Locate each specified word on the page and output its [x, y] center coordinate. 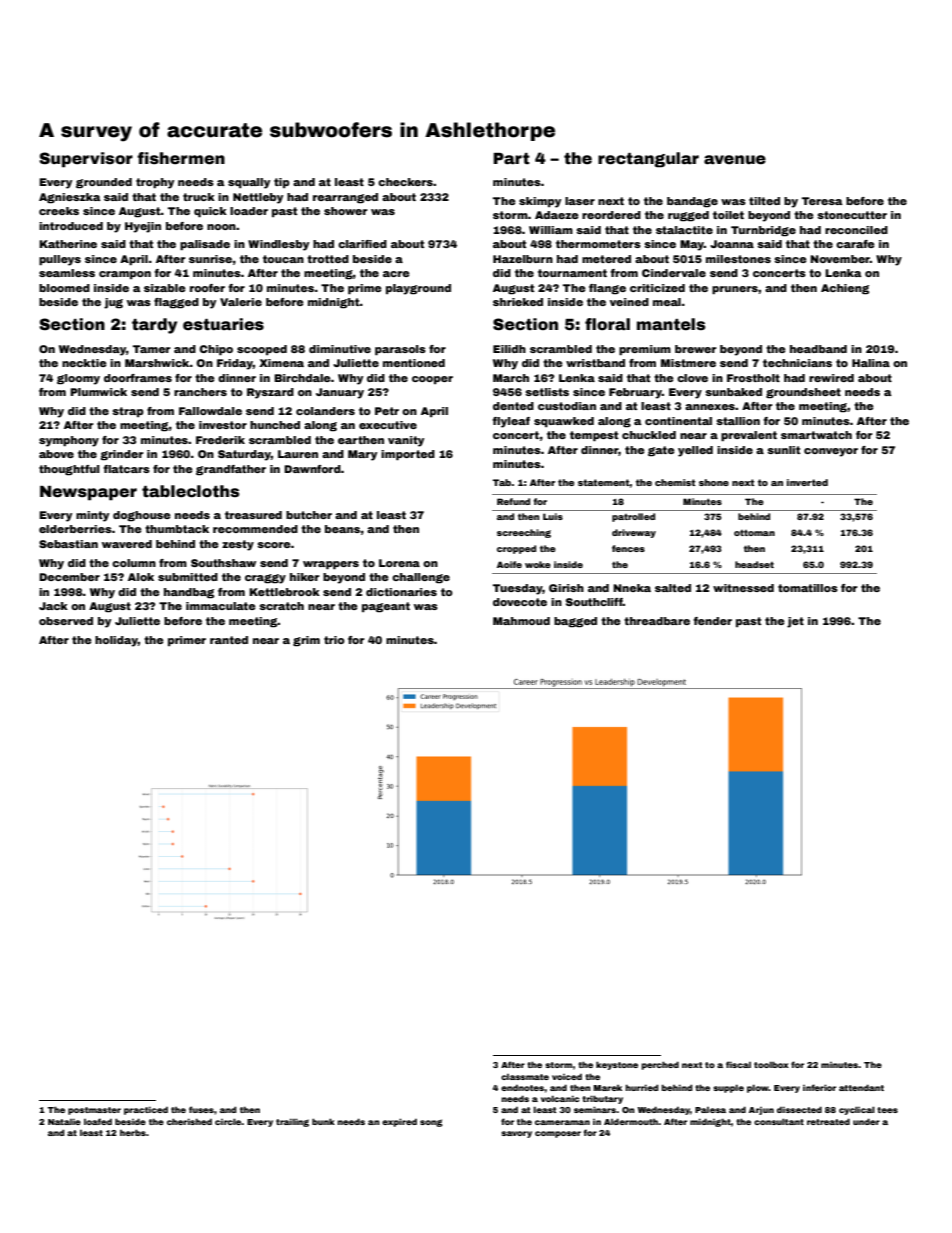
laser [580, 201]
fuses [201, 1109]
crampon [125, 275]
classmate [525, 1077]
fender [712, 621]
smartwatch [816, 435]
